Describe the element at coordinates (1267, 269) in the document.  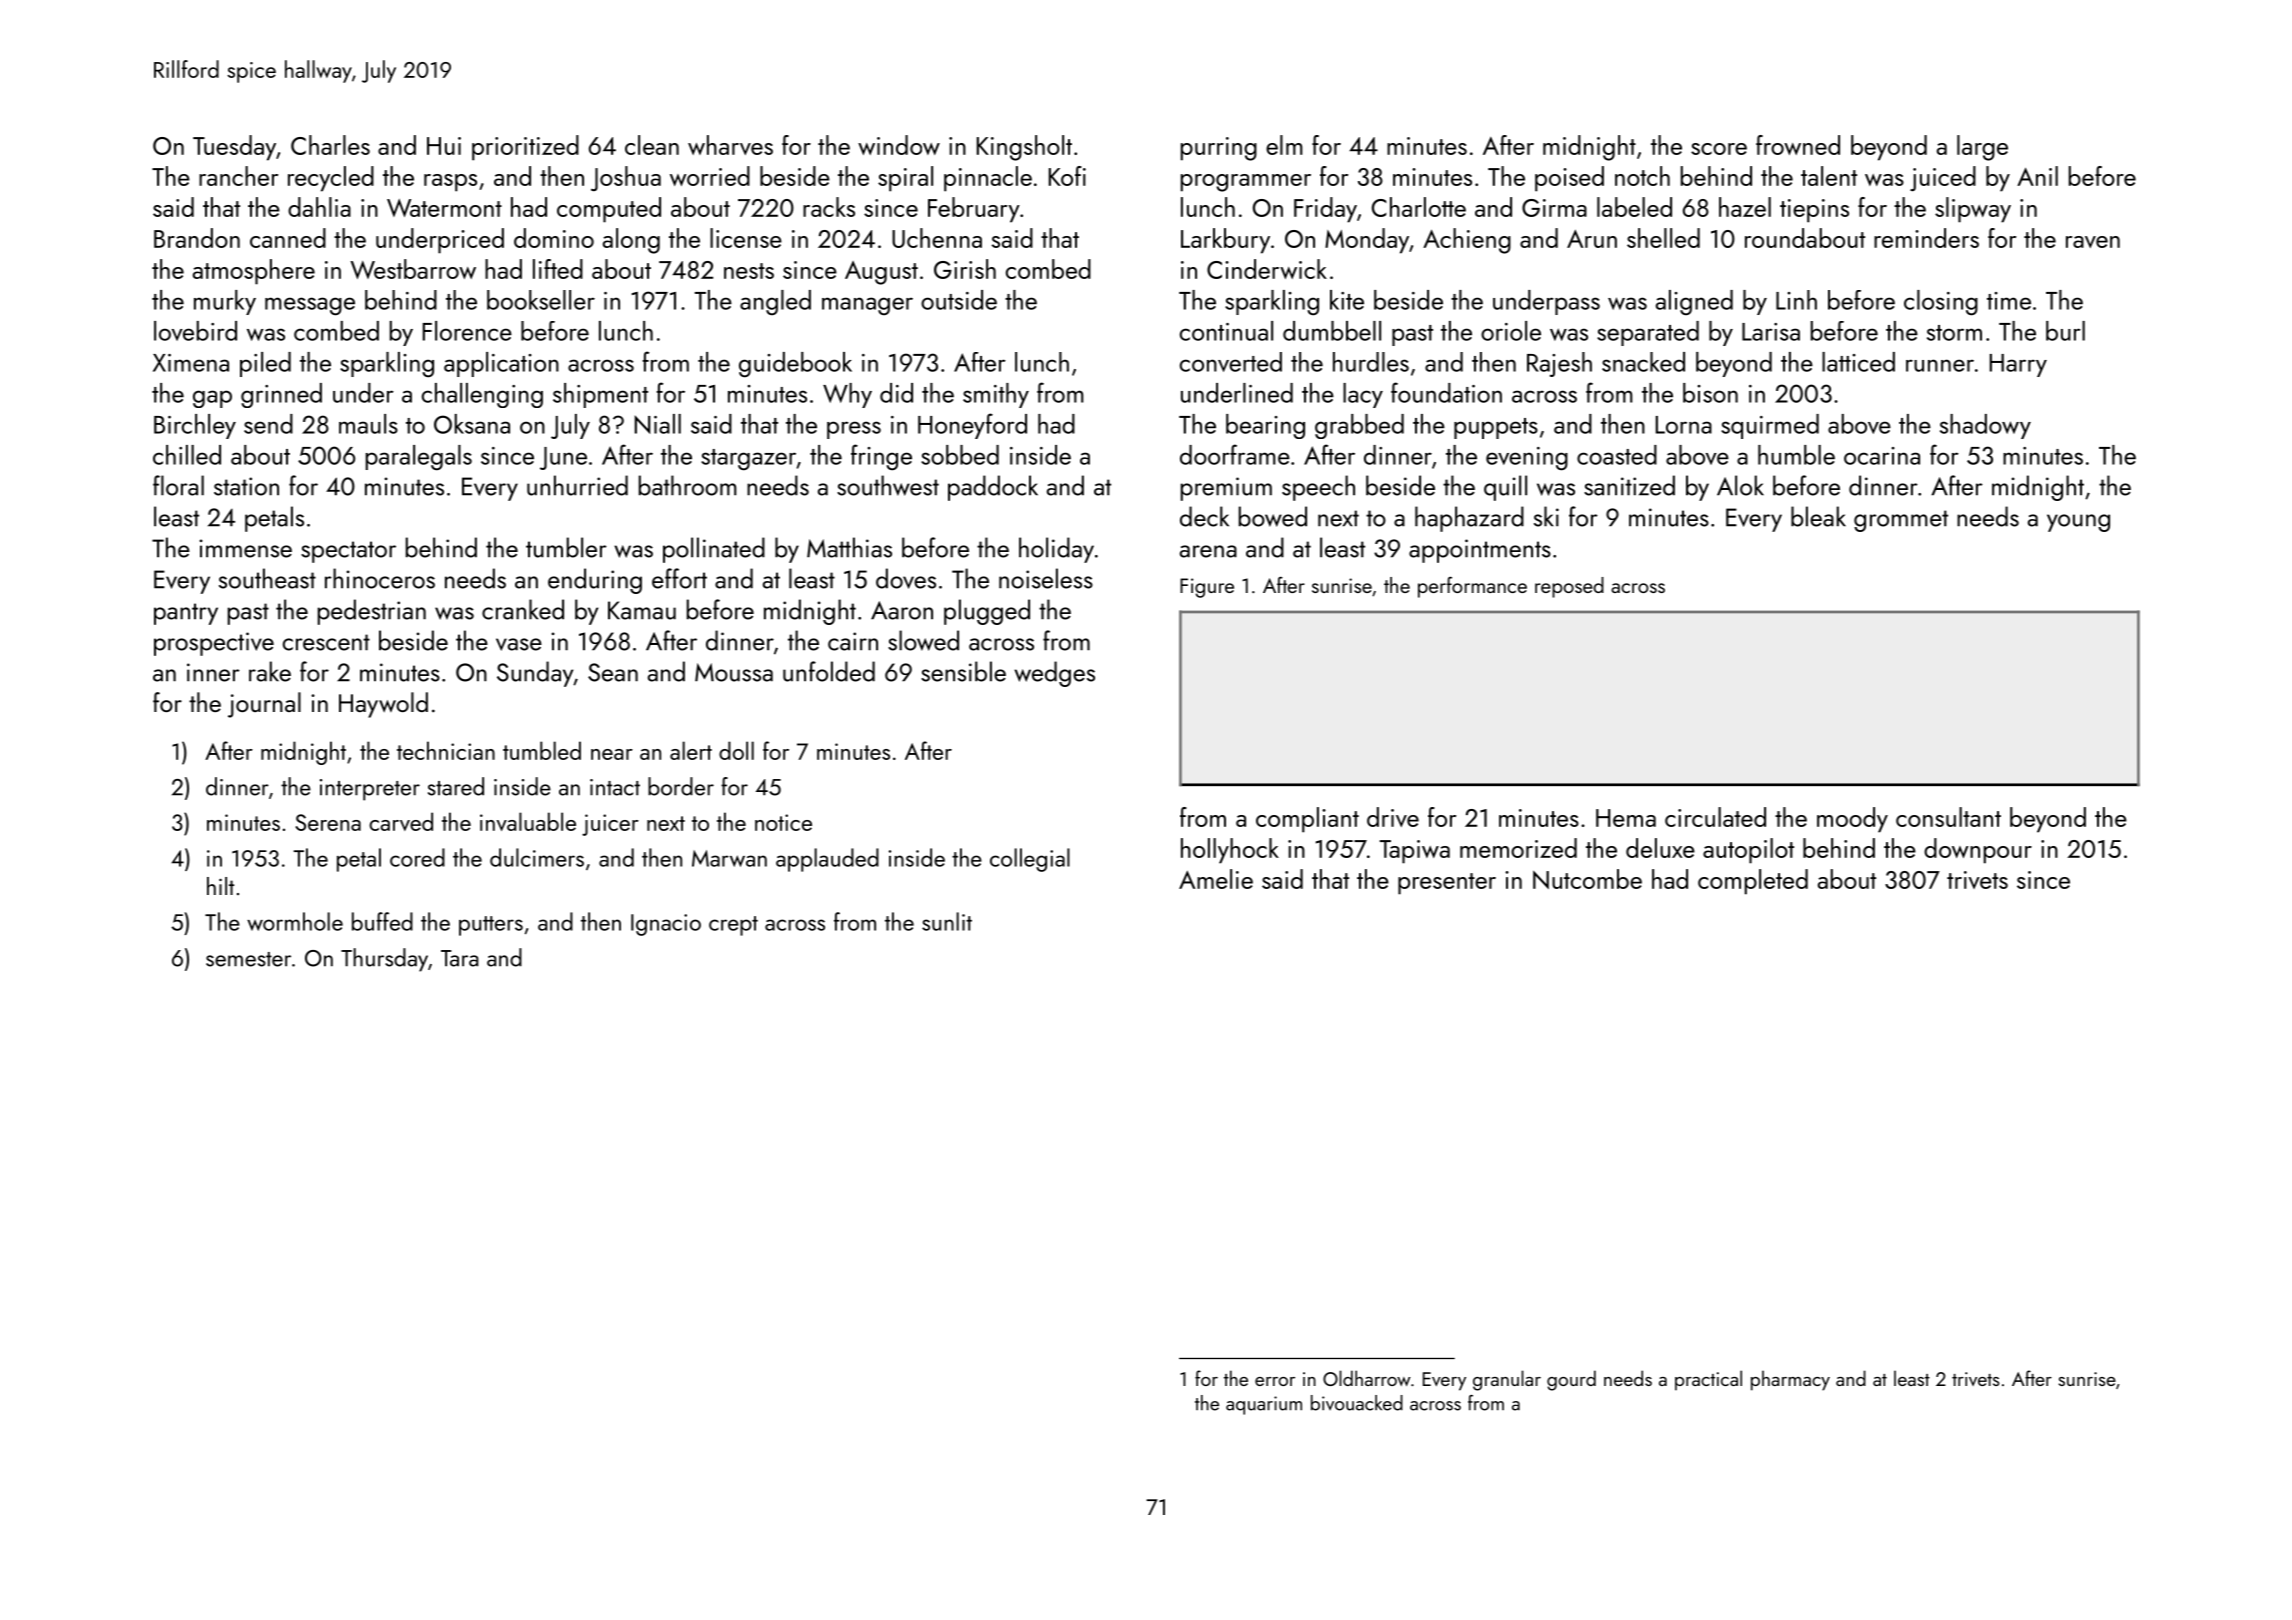
I see `Cinderwick` at that location.
